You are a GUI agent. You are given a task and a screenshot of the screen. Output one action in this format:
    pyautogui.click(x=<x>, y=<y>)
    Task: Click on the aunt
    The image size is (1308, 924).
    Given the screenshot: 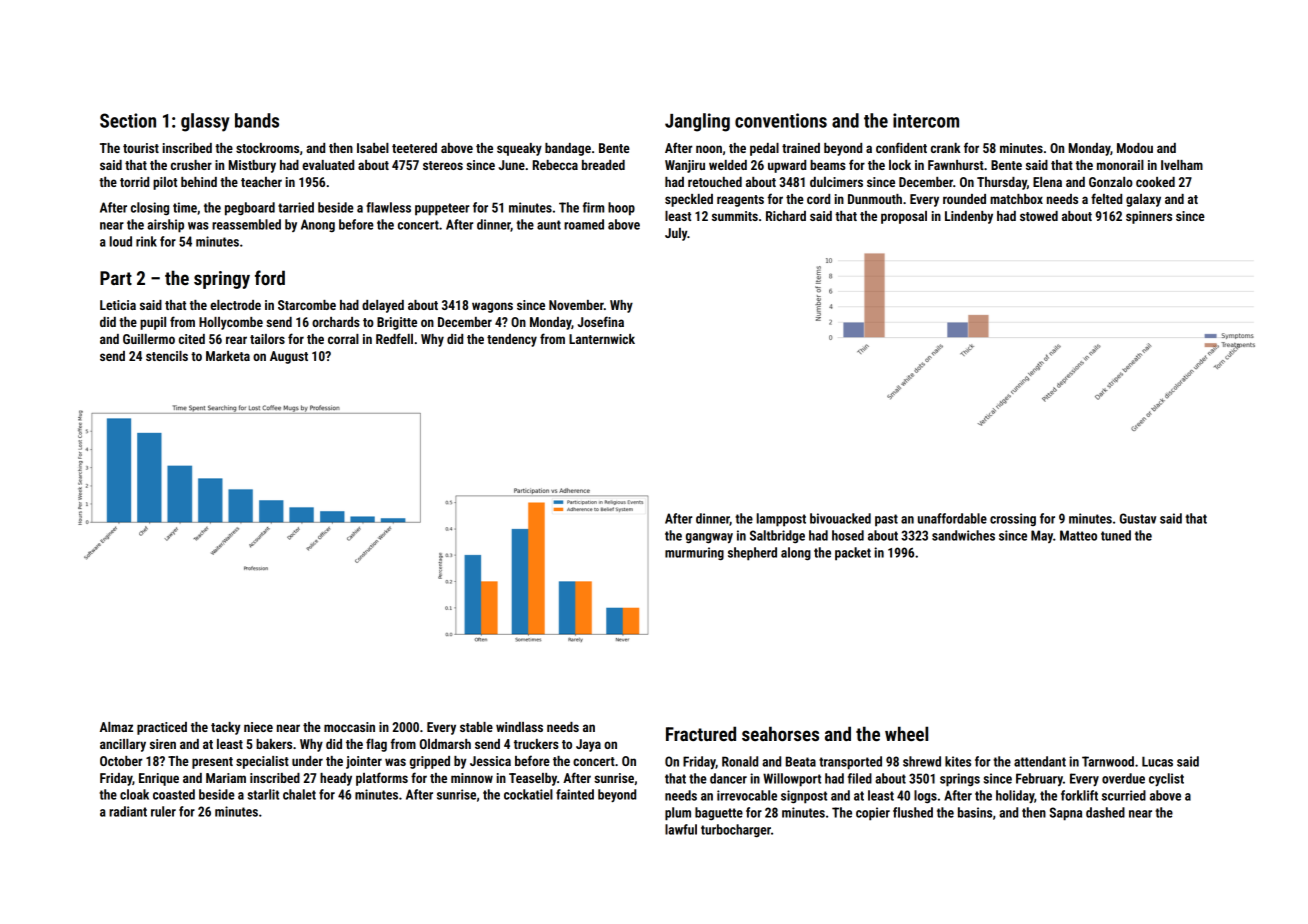 What is the action you would take?
    pyautogui.click(x=549, y=225)
